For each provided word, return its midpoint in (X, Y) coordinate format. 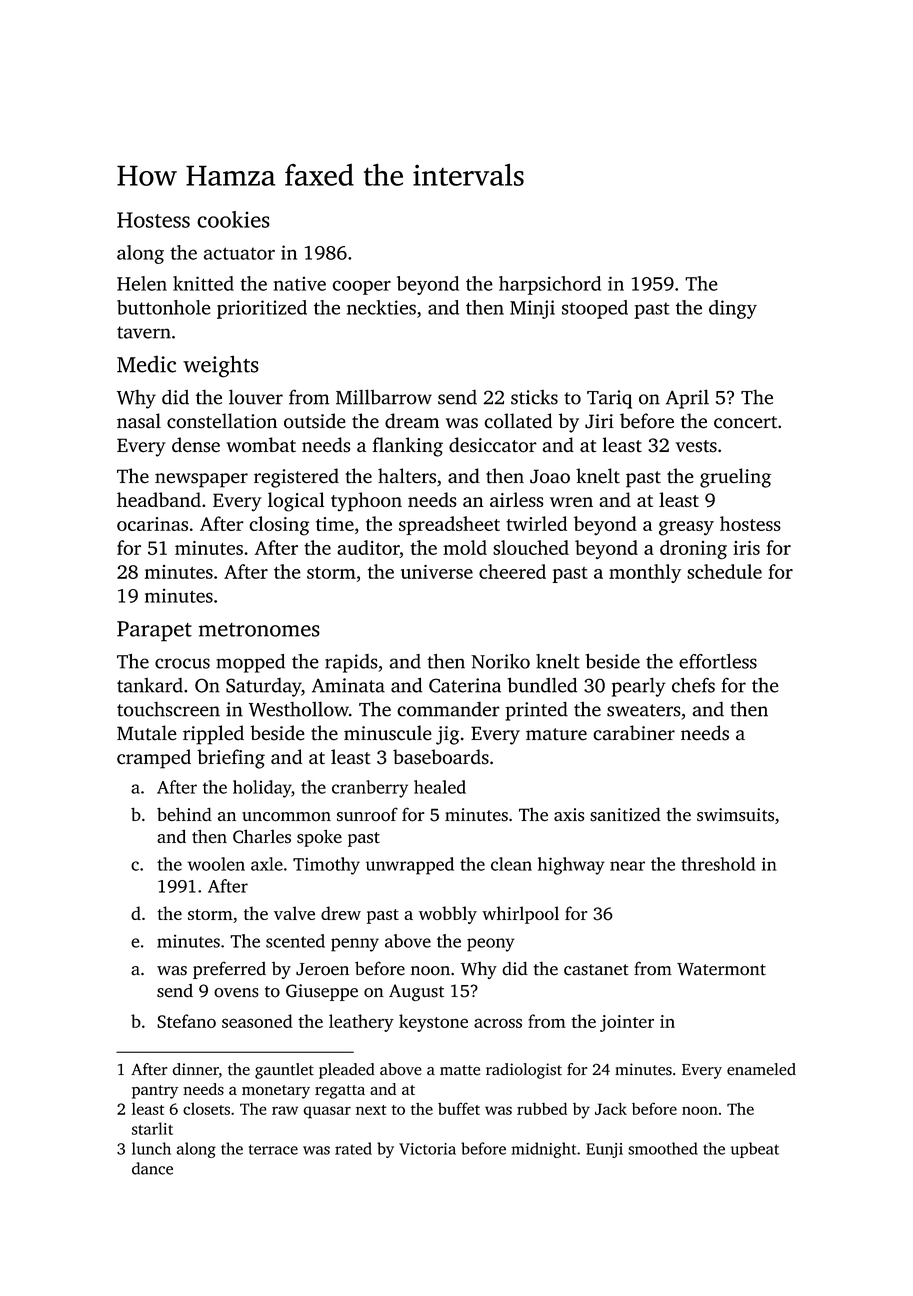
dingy (733, 309)
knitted (203, 283)
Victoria (427, 1149)
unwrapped (410, 866)
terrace (273, 1149)
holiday (262, 789)
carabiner (634, 733)
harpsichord (550, 285)
